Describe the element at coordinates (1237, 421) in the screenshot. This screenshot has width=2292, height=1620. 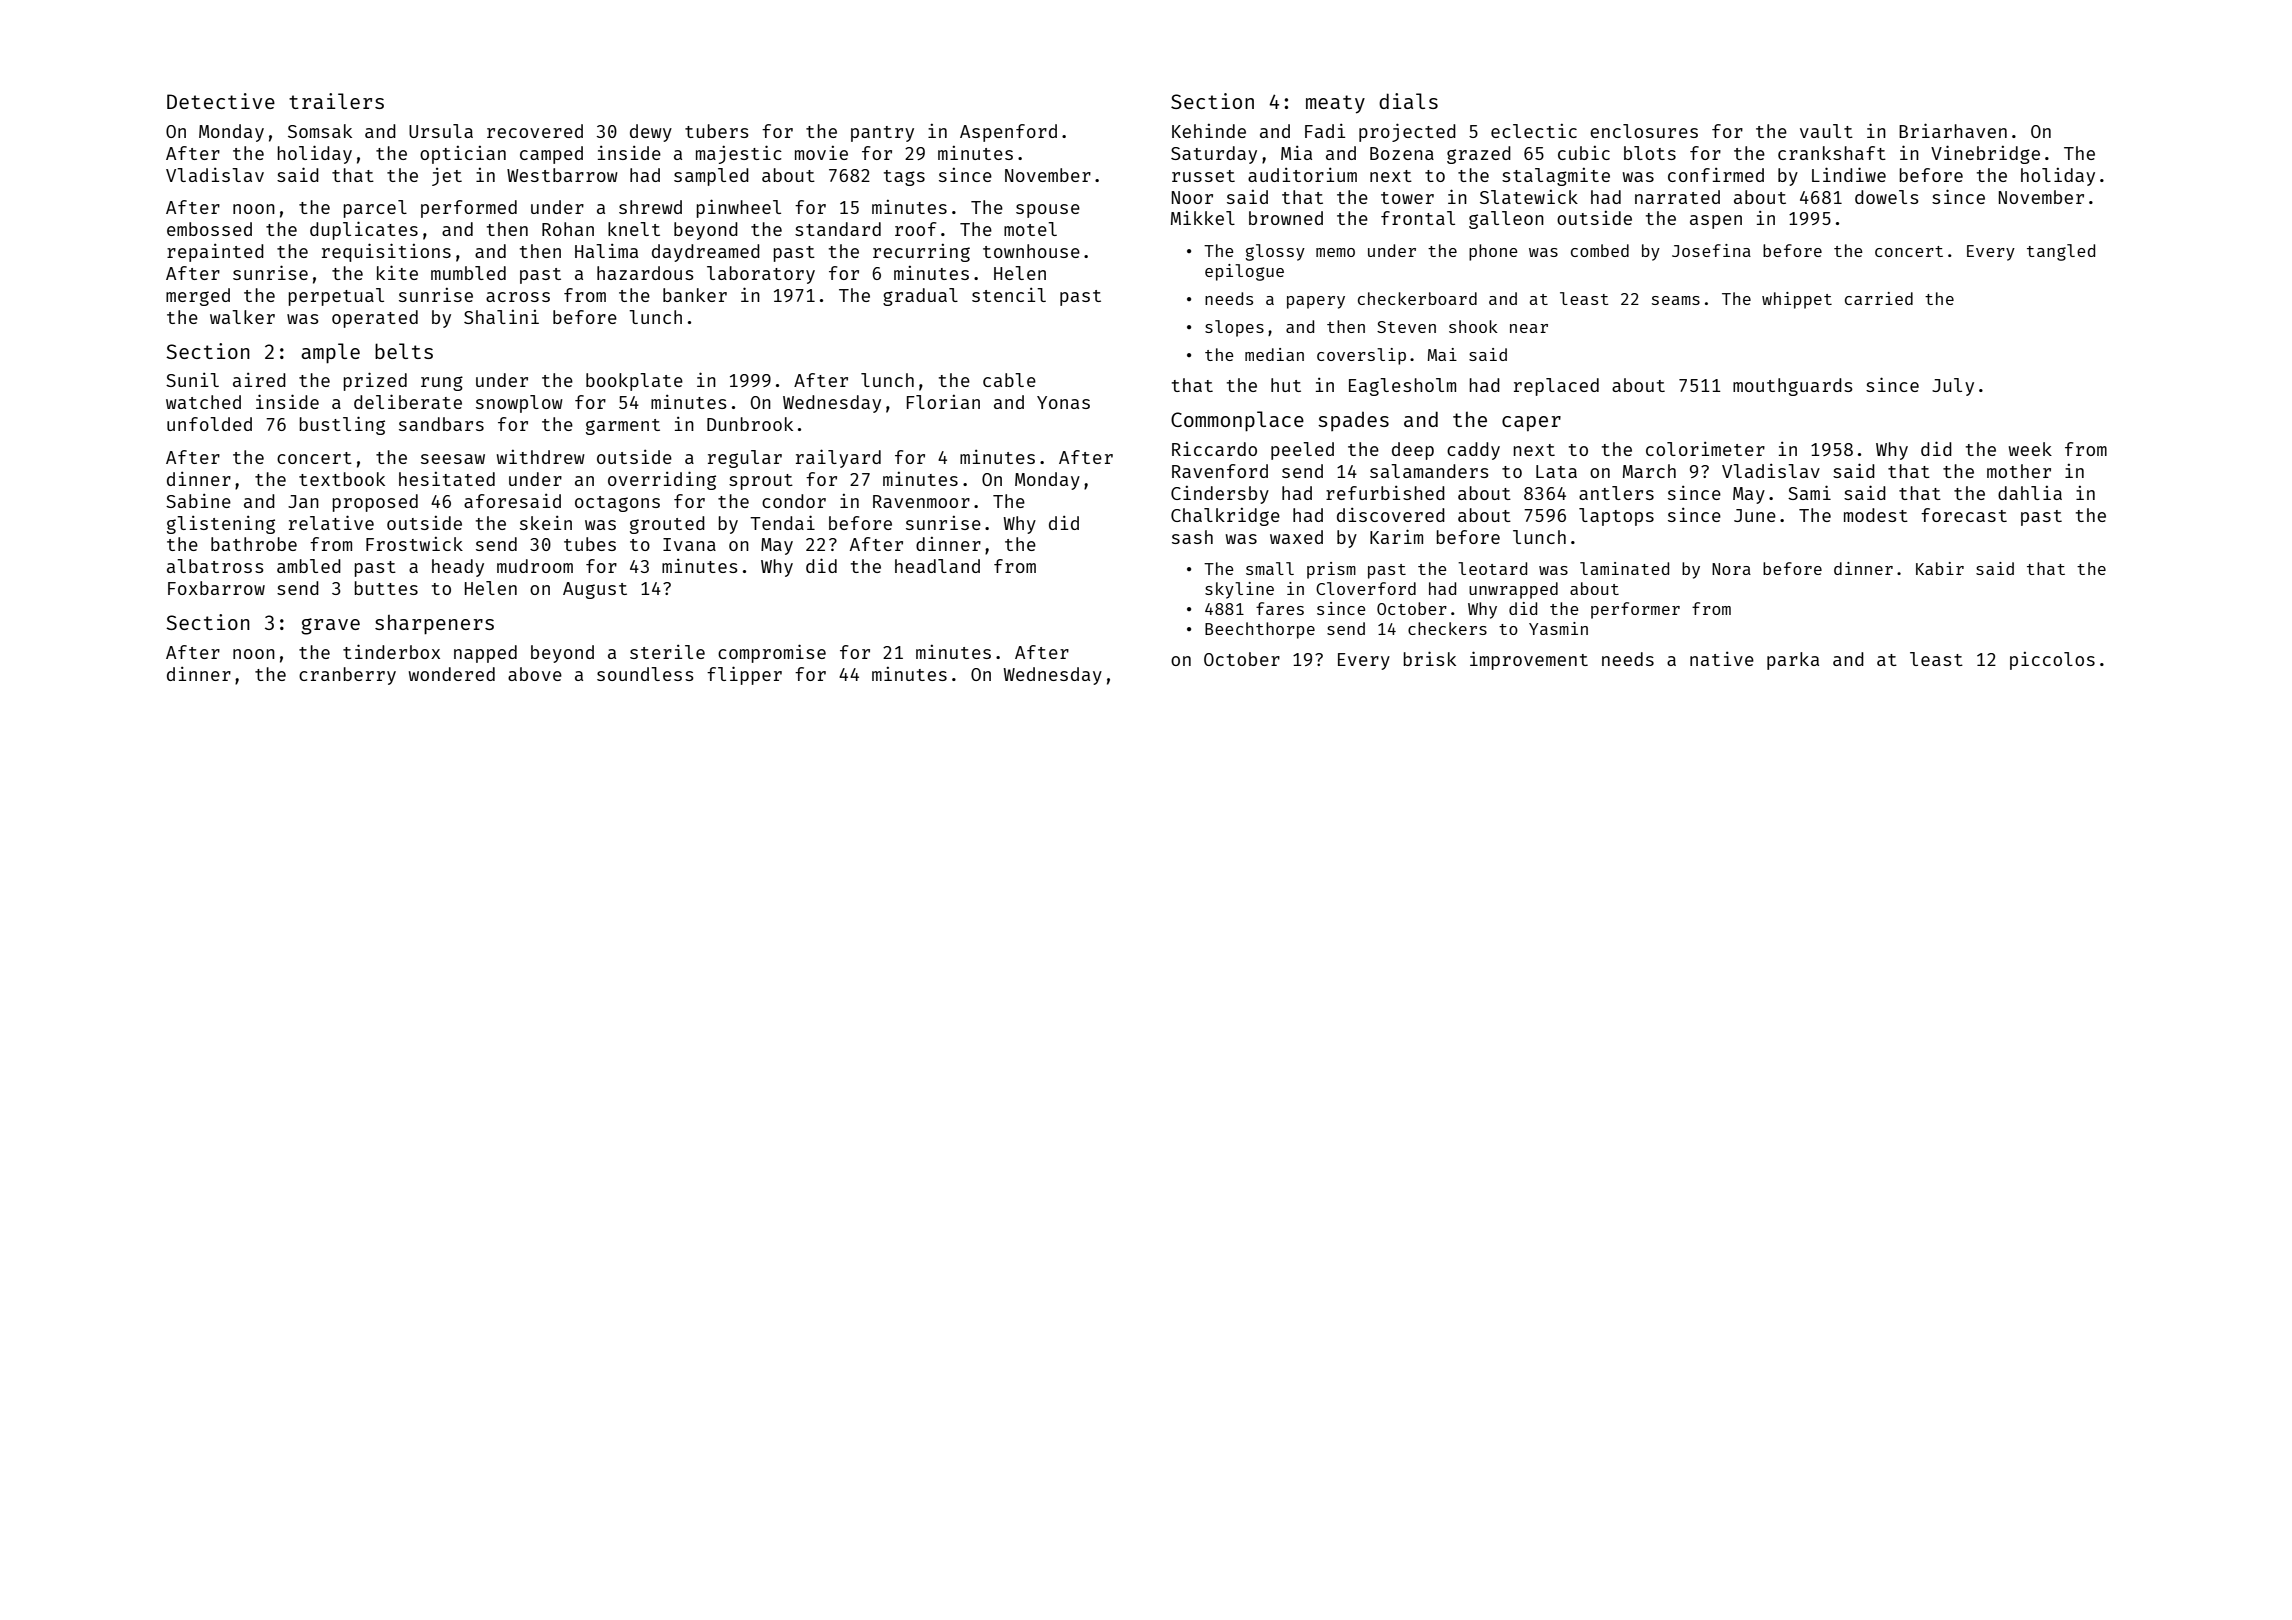
I see `Commonplace` at that location.
